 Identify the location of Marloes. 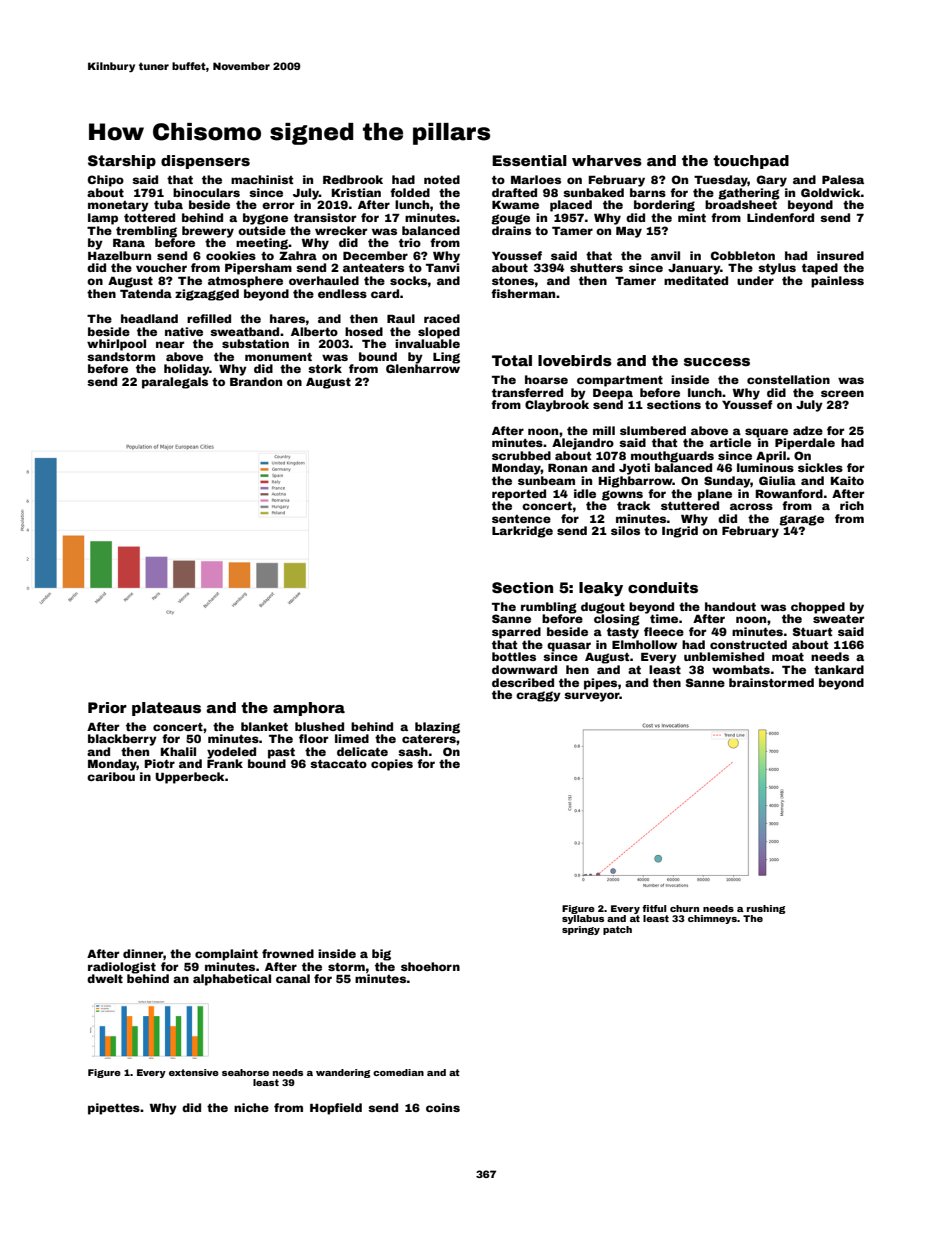
(536, 179).
